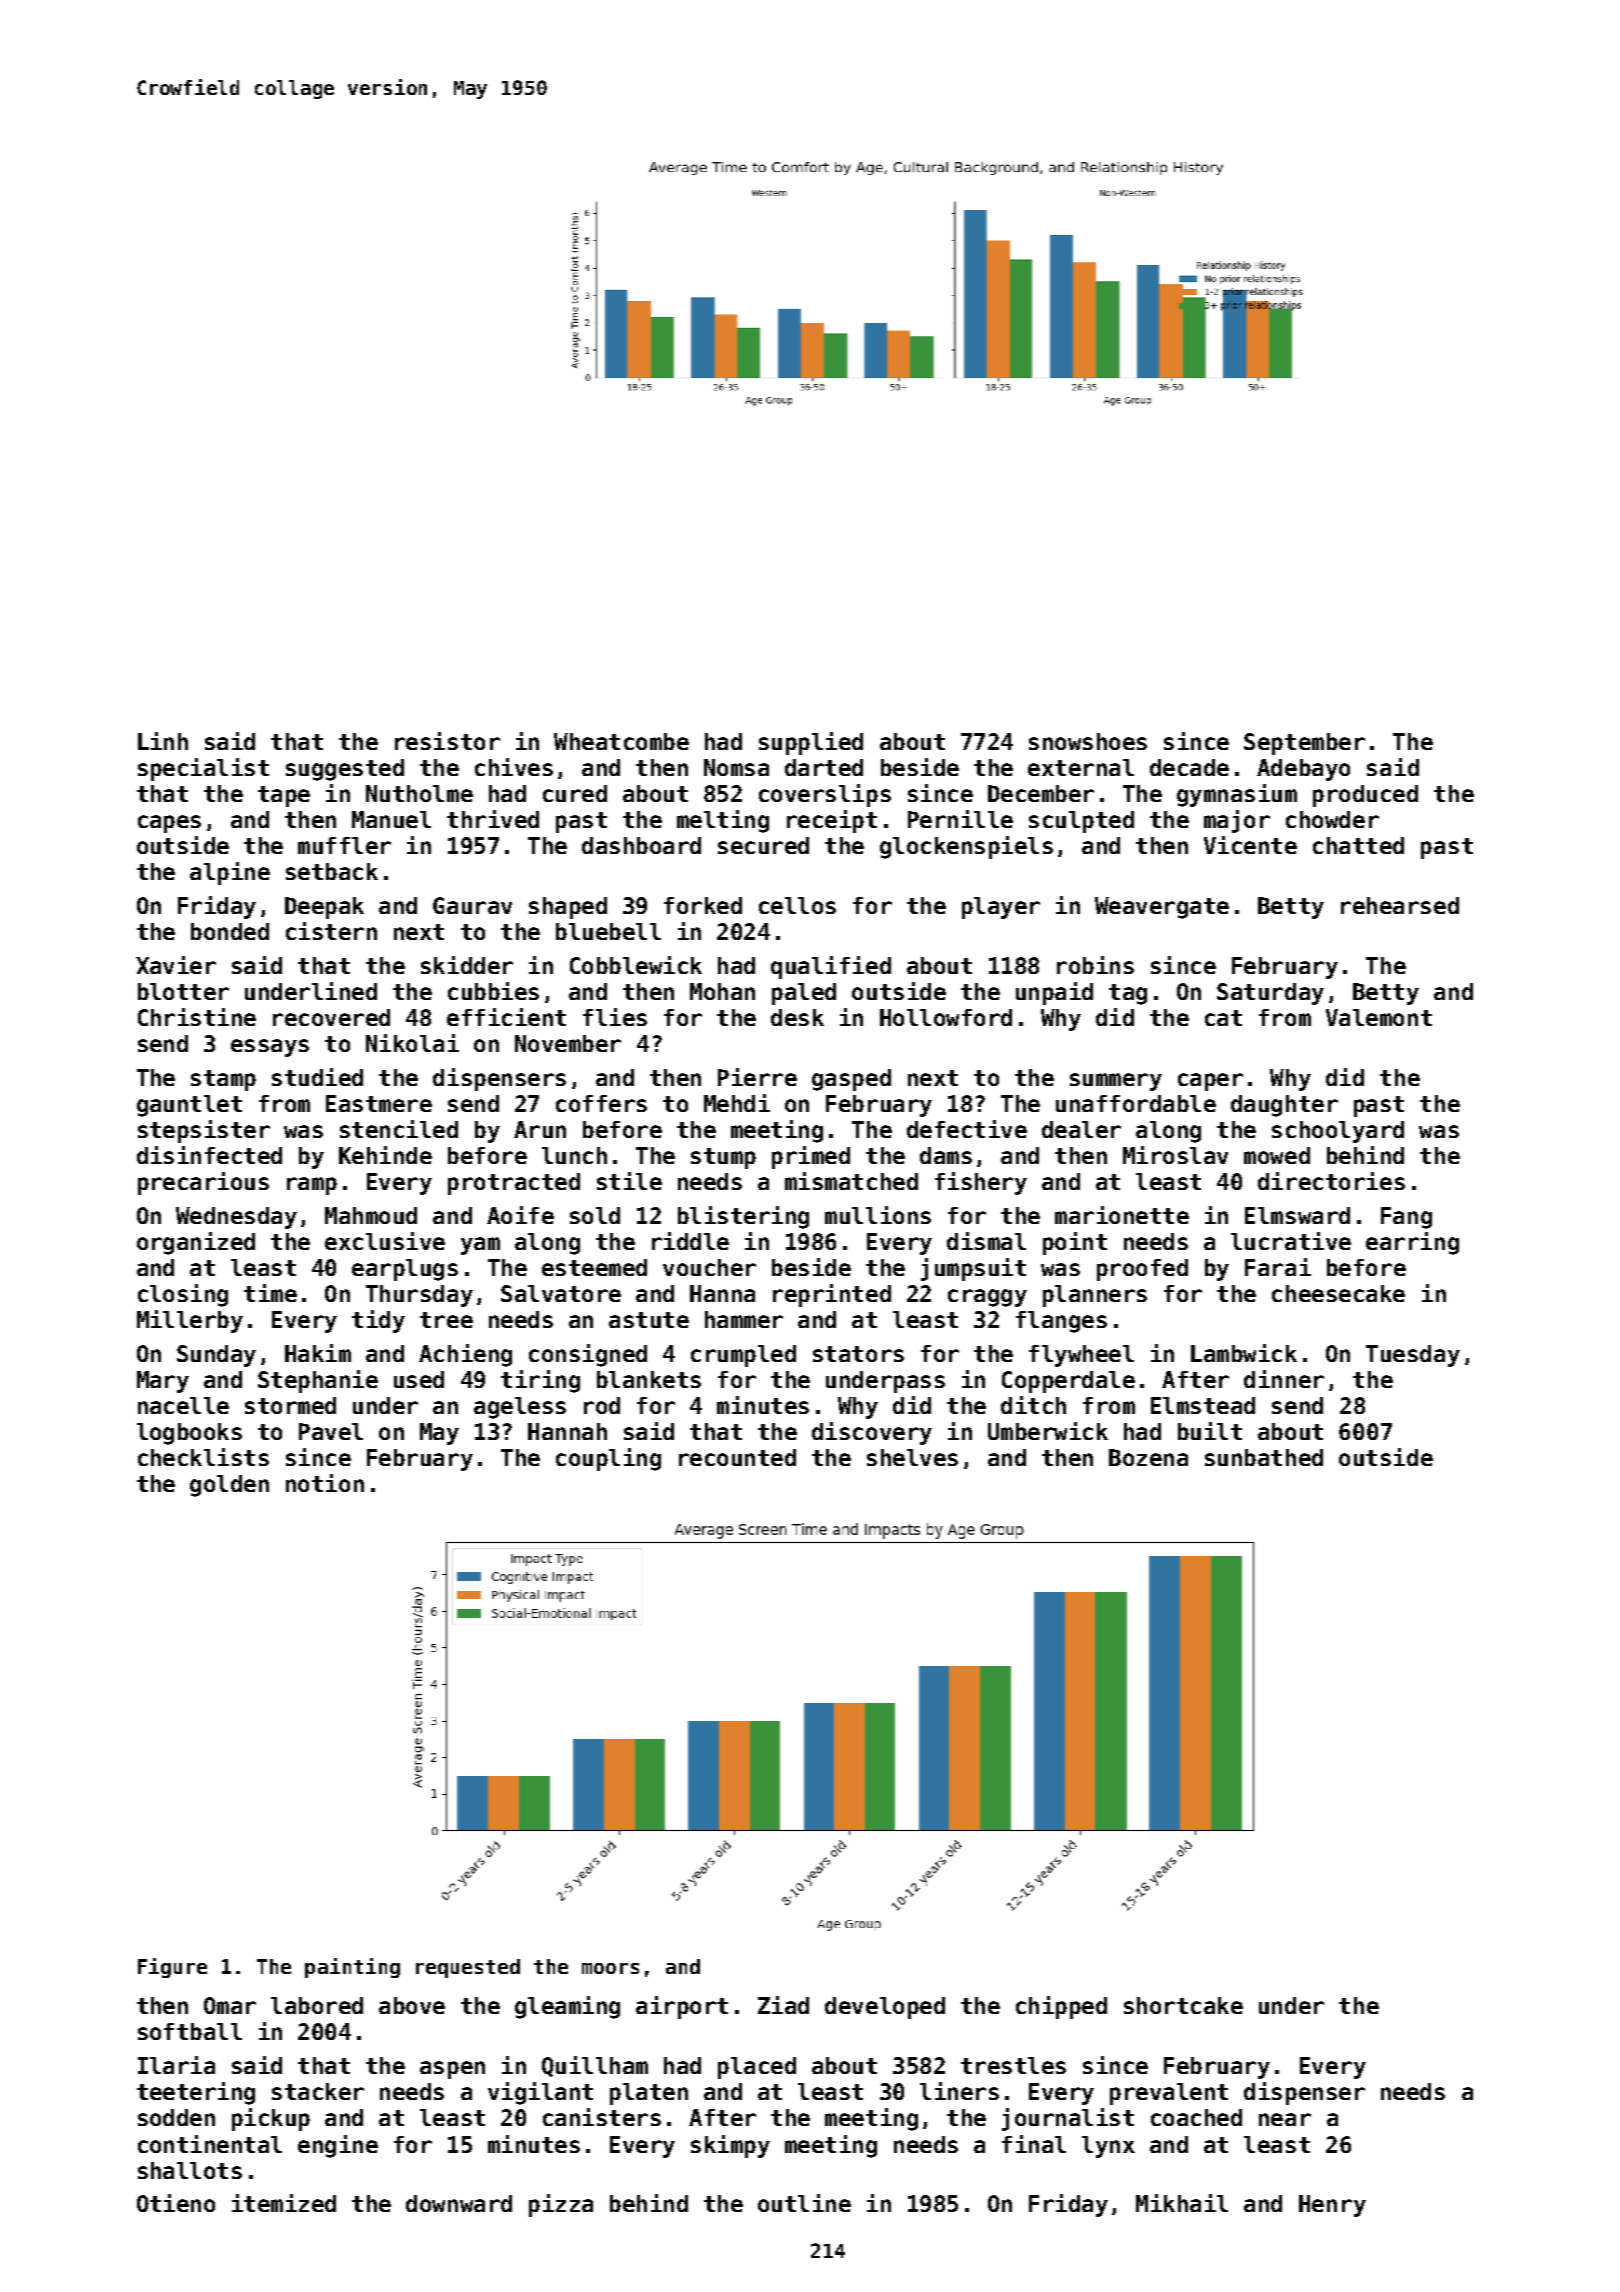 Image resolution: width=1620 pixels, height=2292 pixels. Describe the element at coordinates (610, 1968) in the document. I see `moors` at that location.
